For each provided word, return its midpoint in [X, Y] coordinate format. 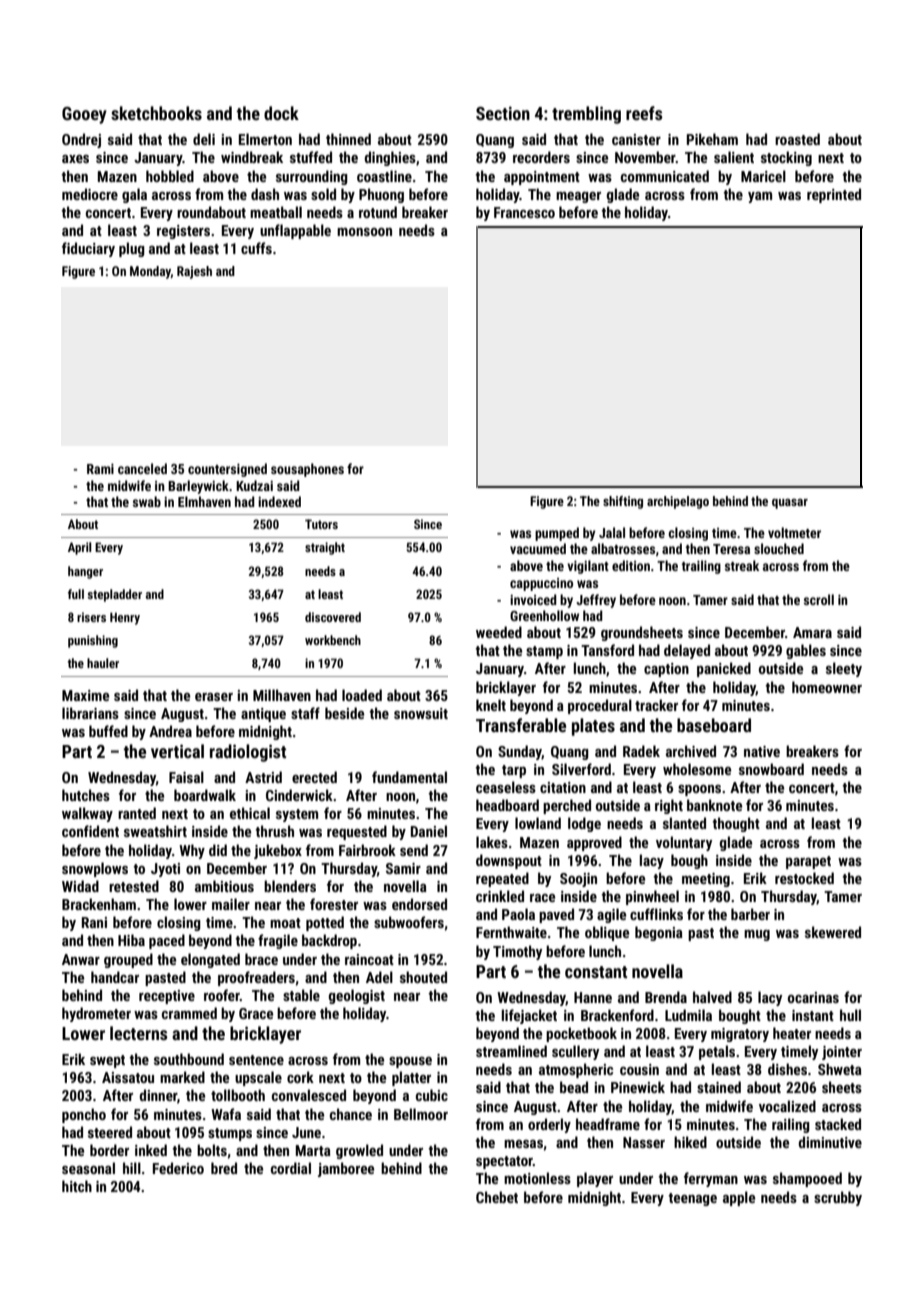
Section [503, 113]
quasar [790, 504]
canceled [142, 468]
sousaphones [307, 470]
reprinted [834, 195]
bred [224, 1168]
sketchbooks [156, 113]
